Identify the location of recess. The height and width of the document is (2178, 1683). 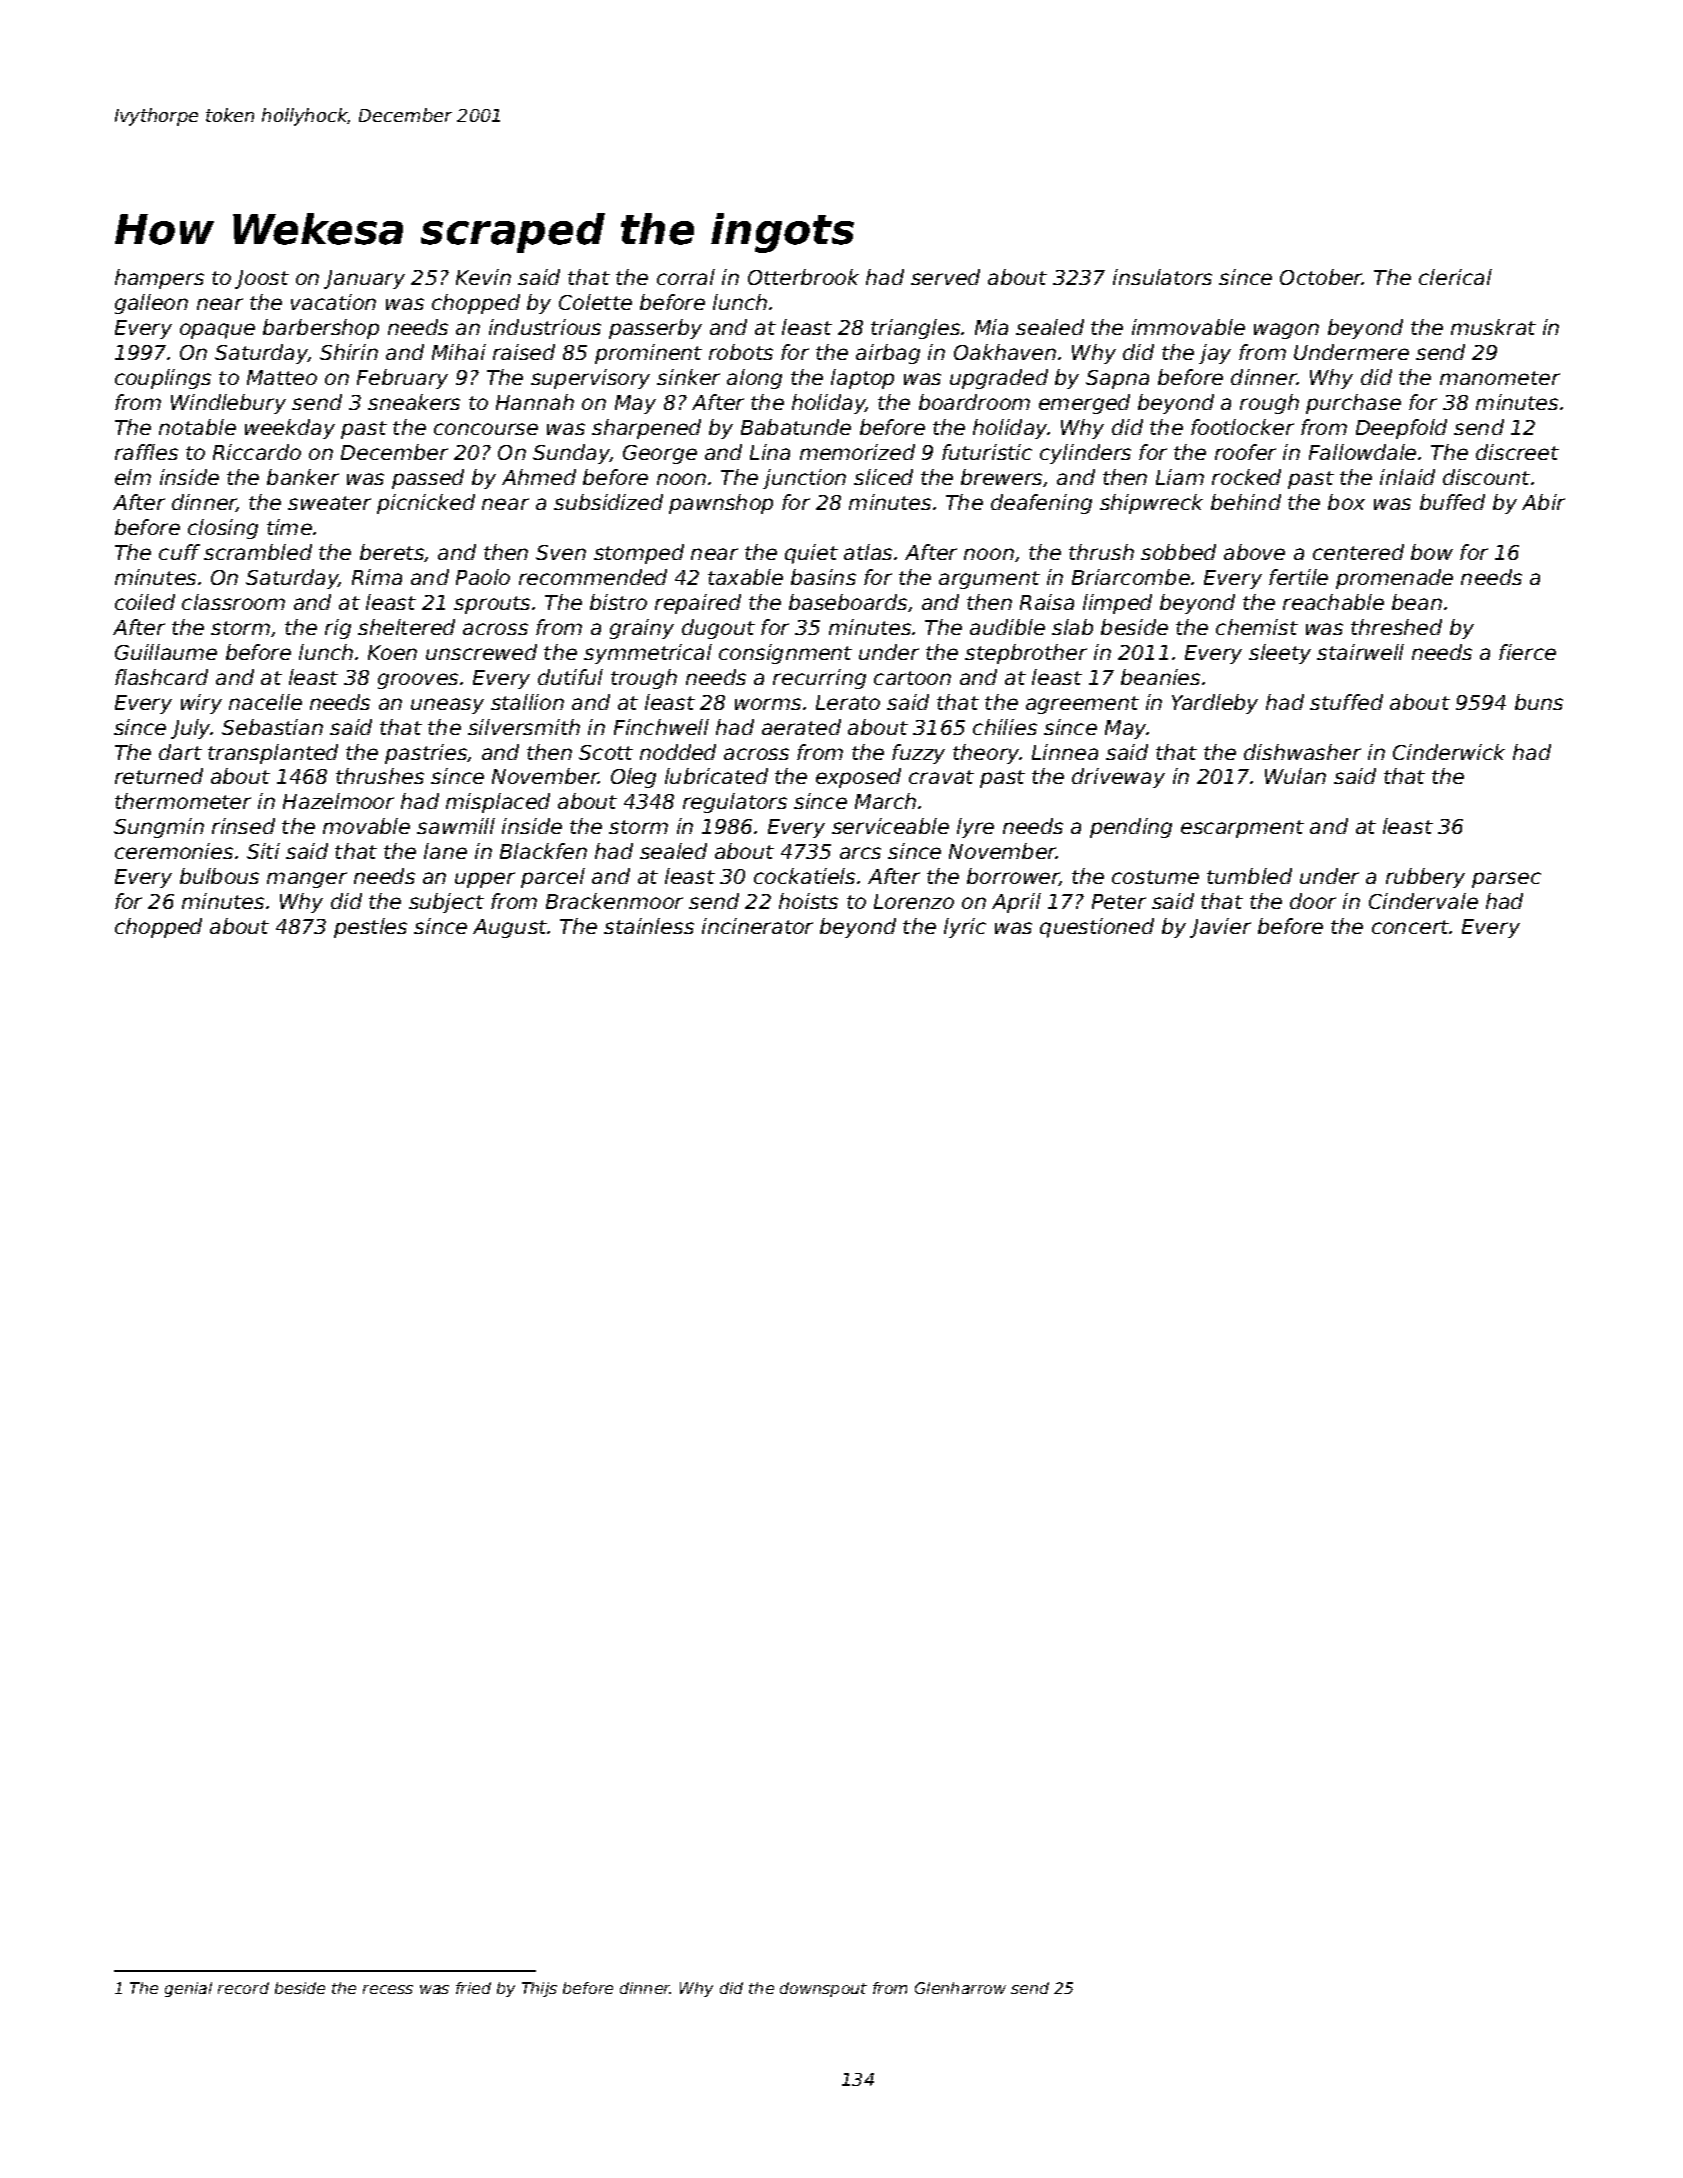
(388, 1989).
